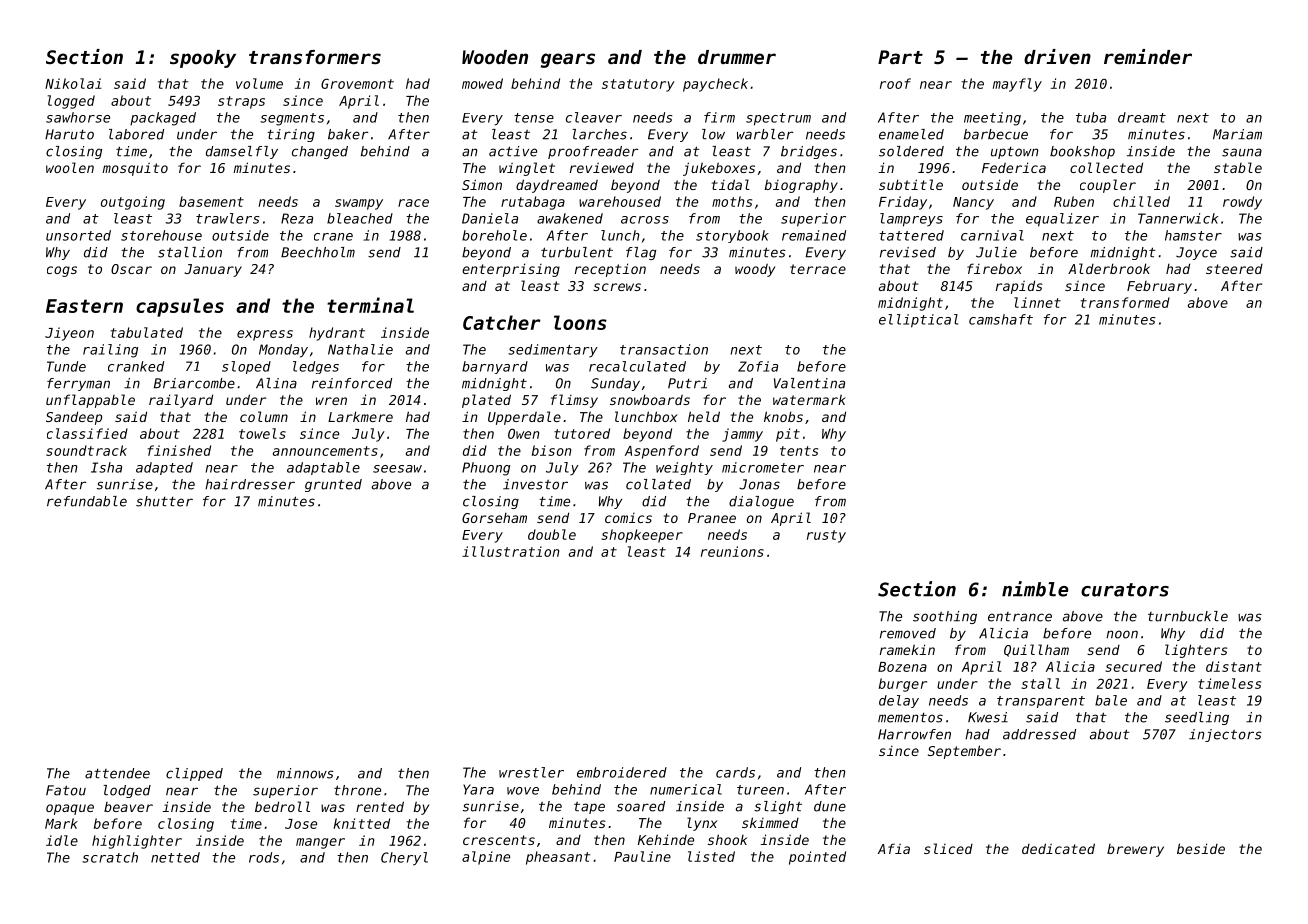 The width and height of the screenshot is (1308, 924). Describe the element at coordinates (642, 856) in the screenshot. I see `Pauline` at that location.
